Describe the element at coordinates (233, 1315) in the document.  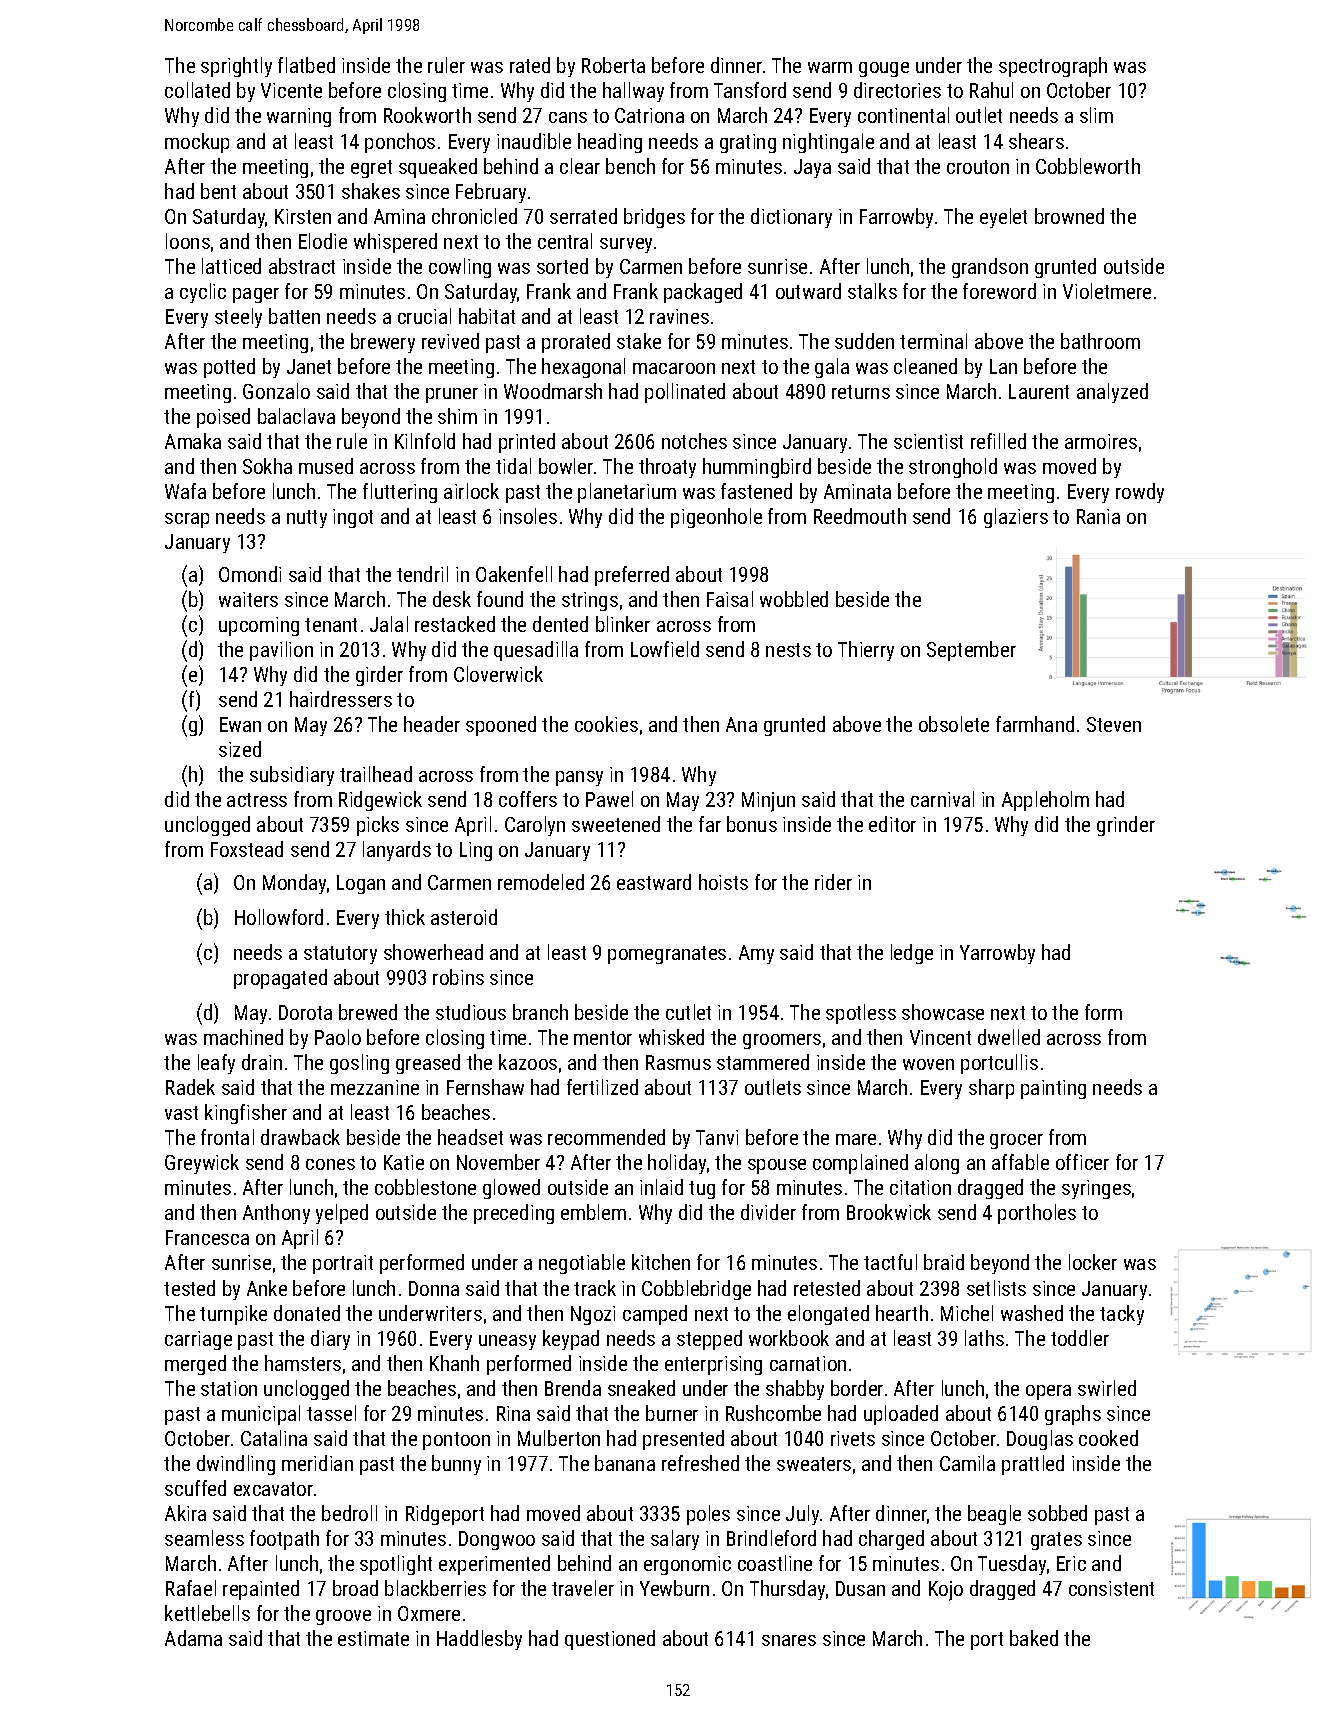
I see `turnpike` at that location.
